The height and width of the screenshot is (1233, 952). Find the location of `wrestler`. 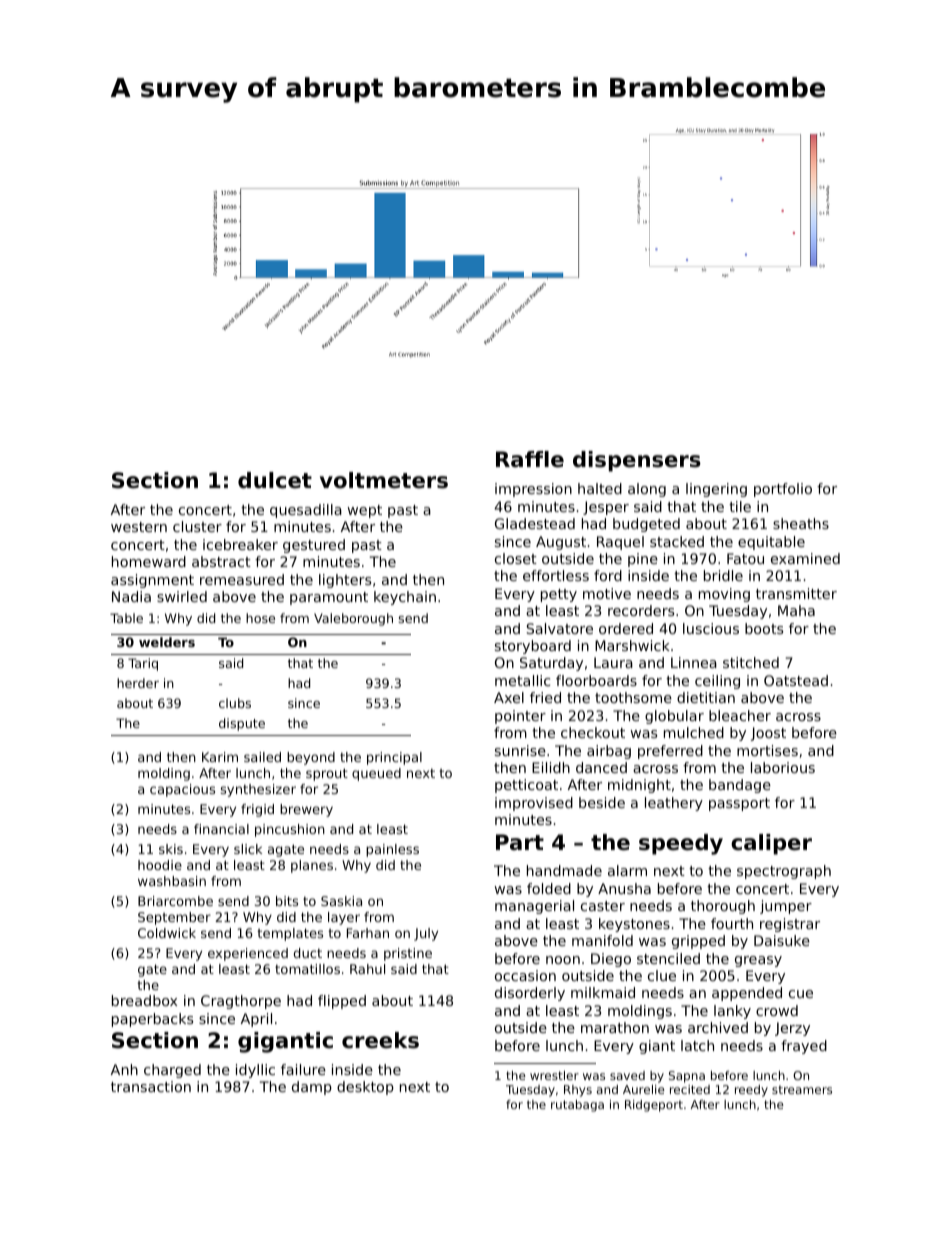

wrestler is located at coordinates (554, 1075).
